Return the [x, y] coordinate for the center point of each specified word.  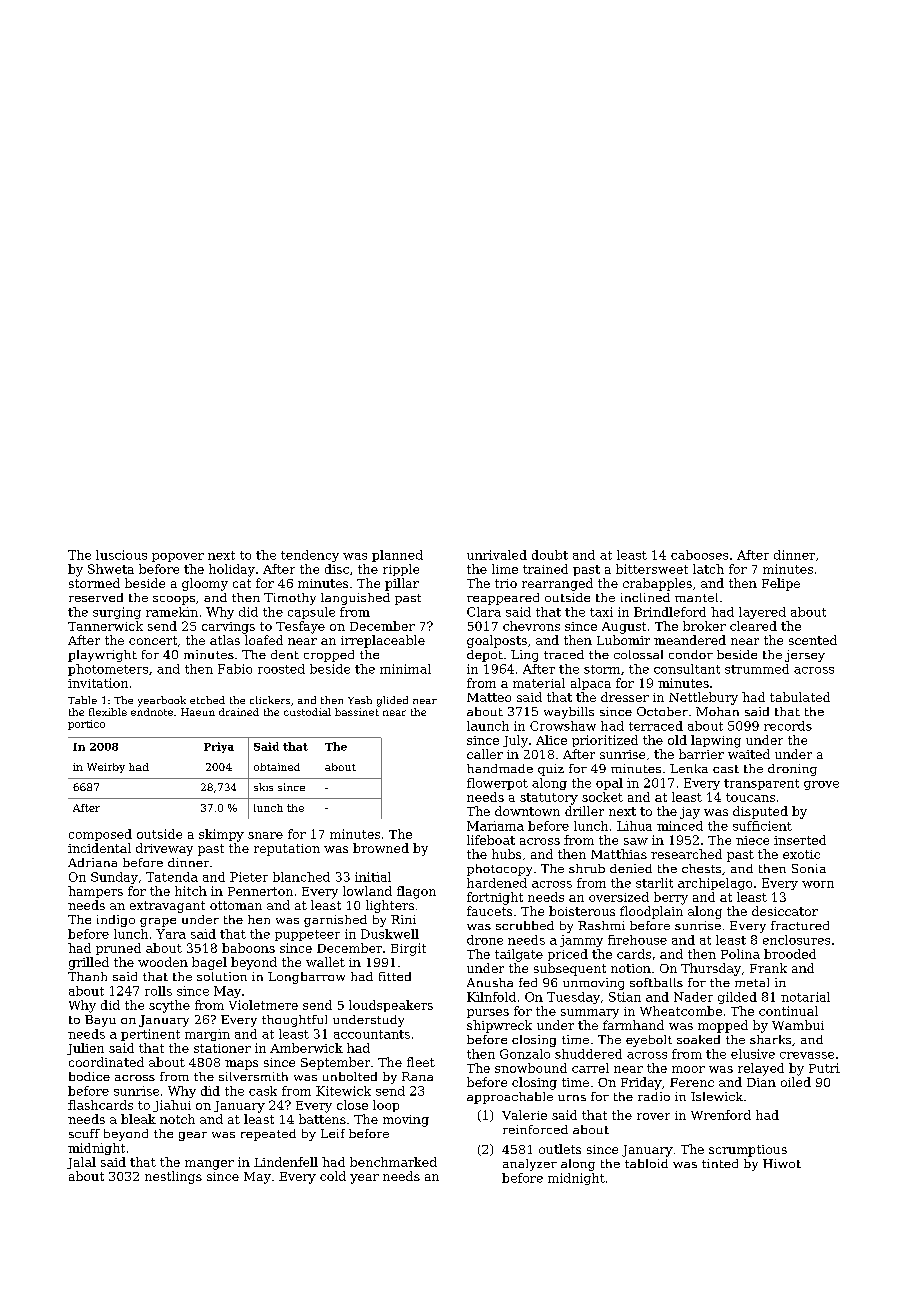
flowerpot [497, 784]
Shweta [111, 569]
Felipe [781, 584]
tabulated [800, 697]
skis [263, 787]
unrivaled [497, 555]
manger [209, 1165]
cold [333, 1176]
